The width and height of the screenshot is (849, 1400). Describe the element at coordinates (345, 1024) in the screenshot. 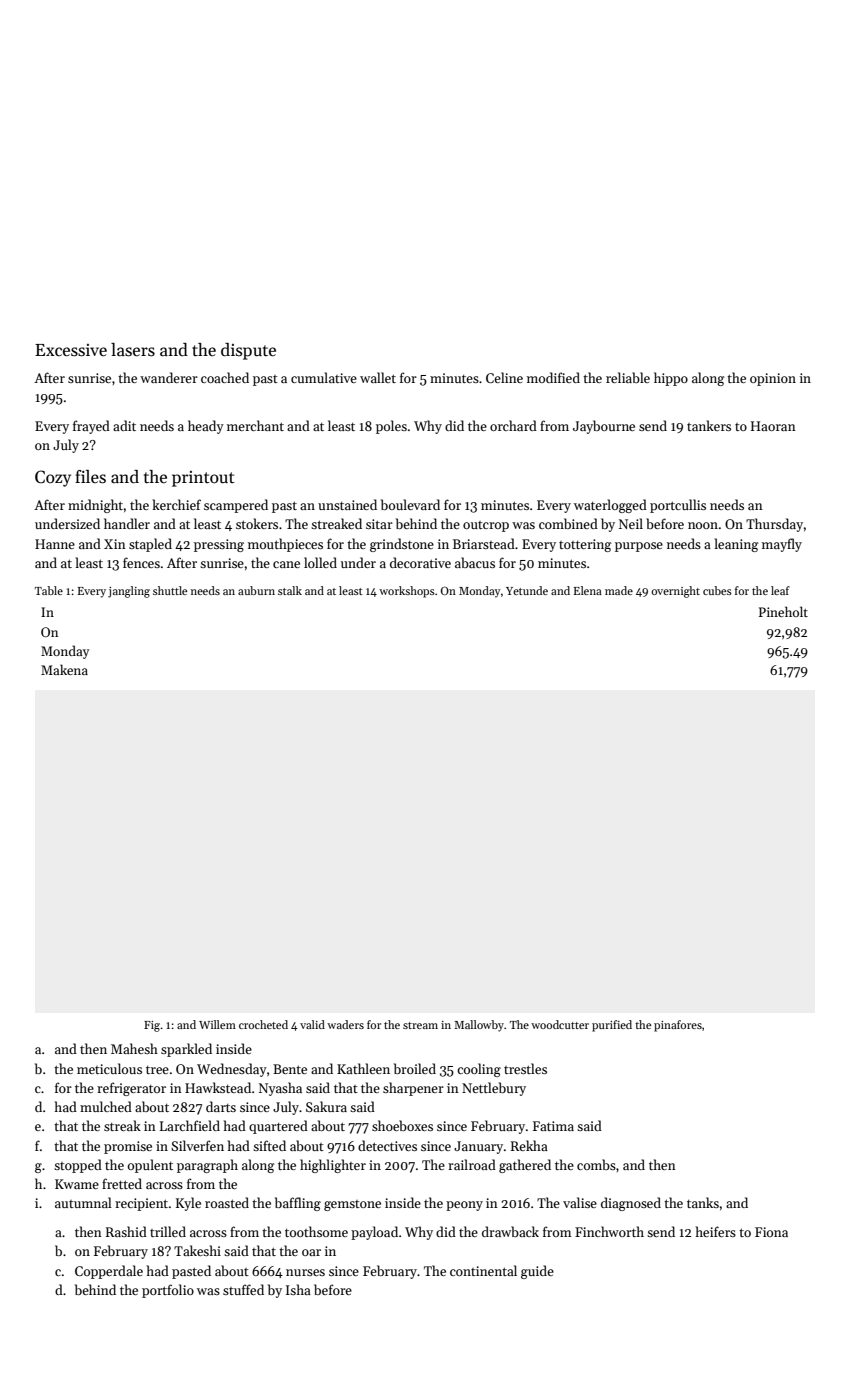

I see `waders` at that location.
